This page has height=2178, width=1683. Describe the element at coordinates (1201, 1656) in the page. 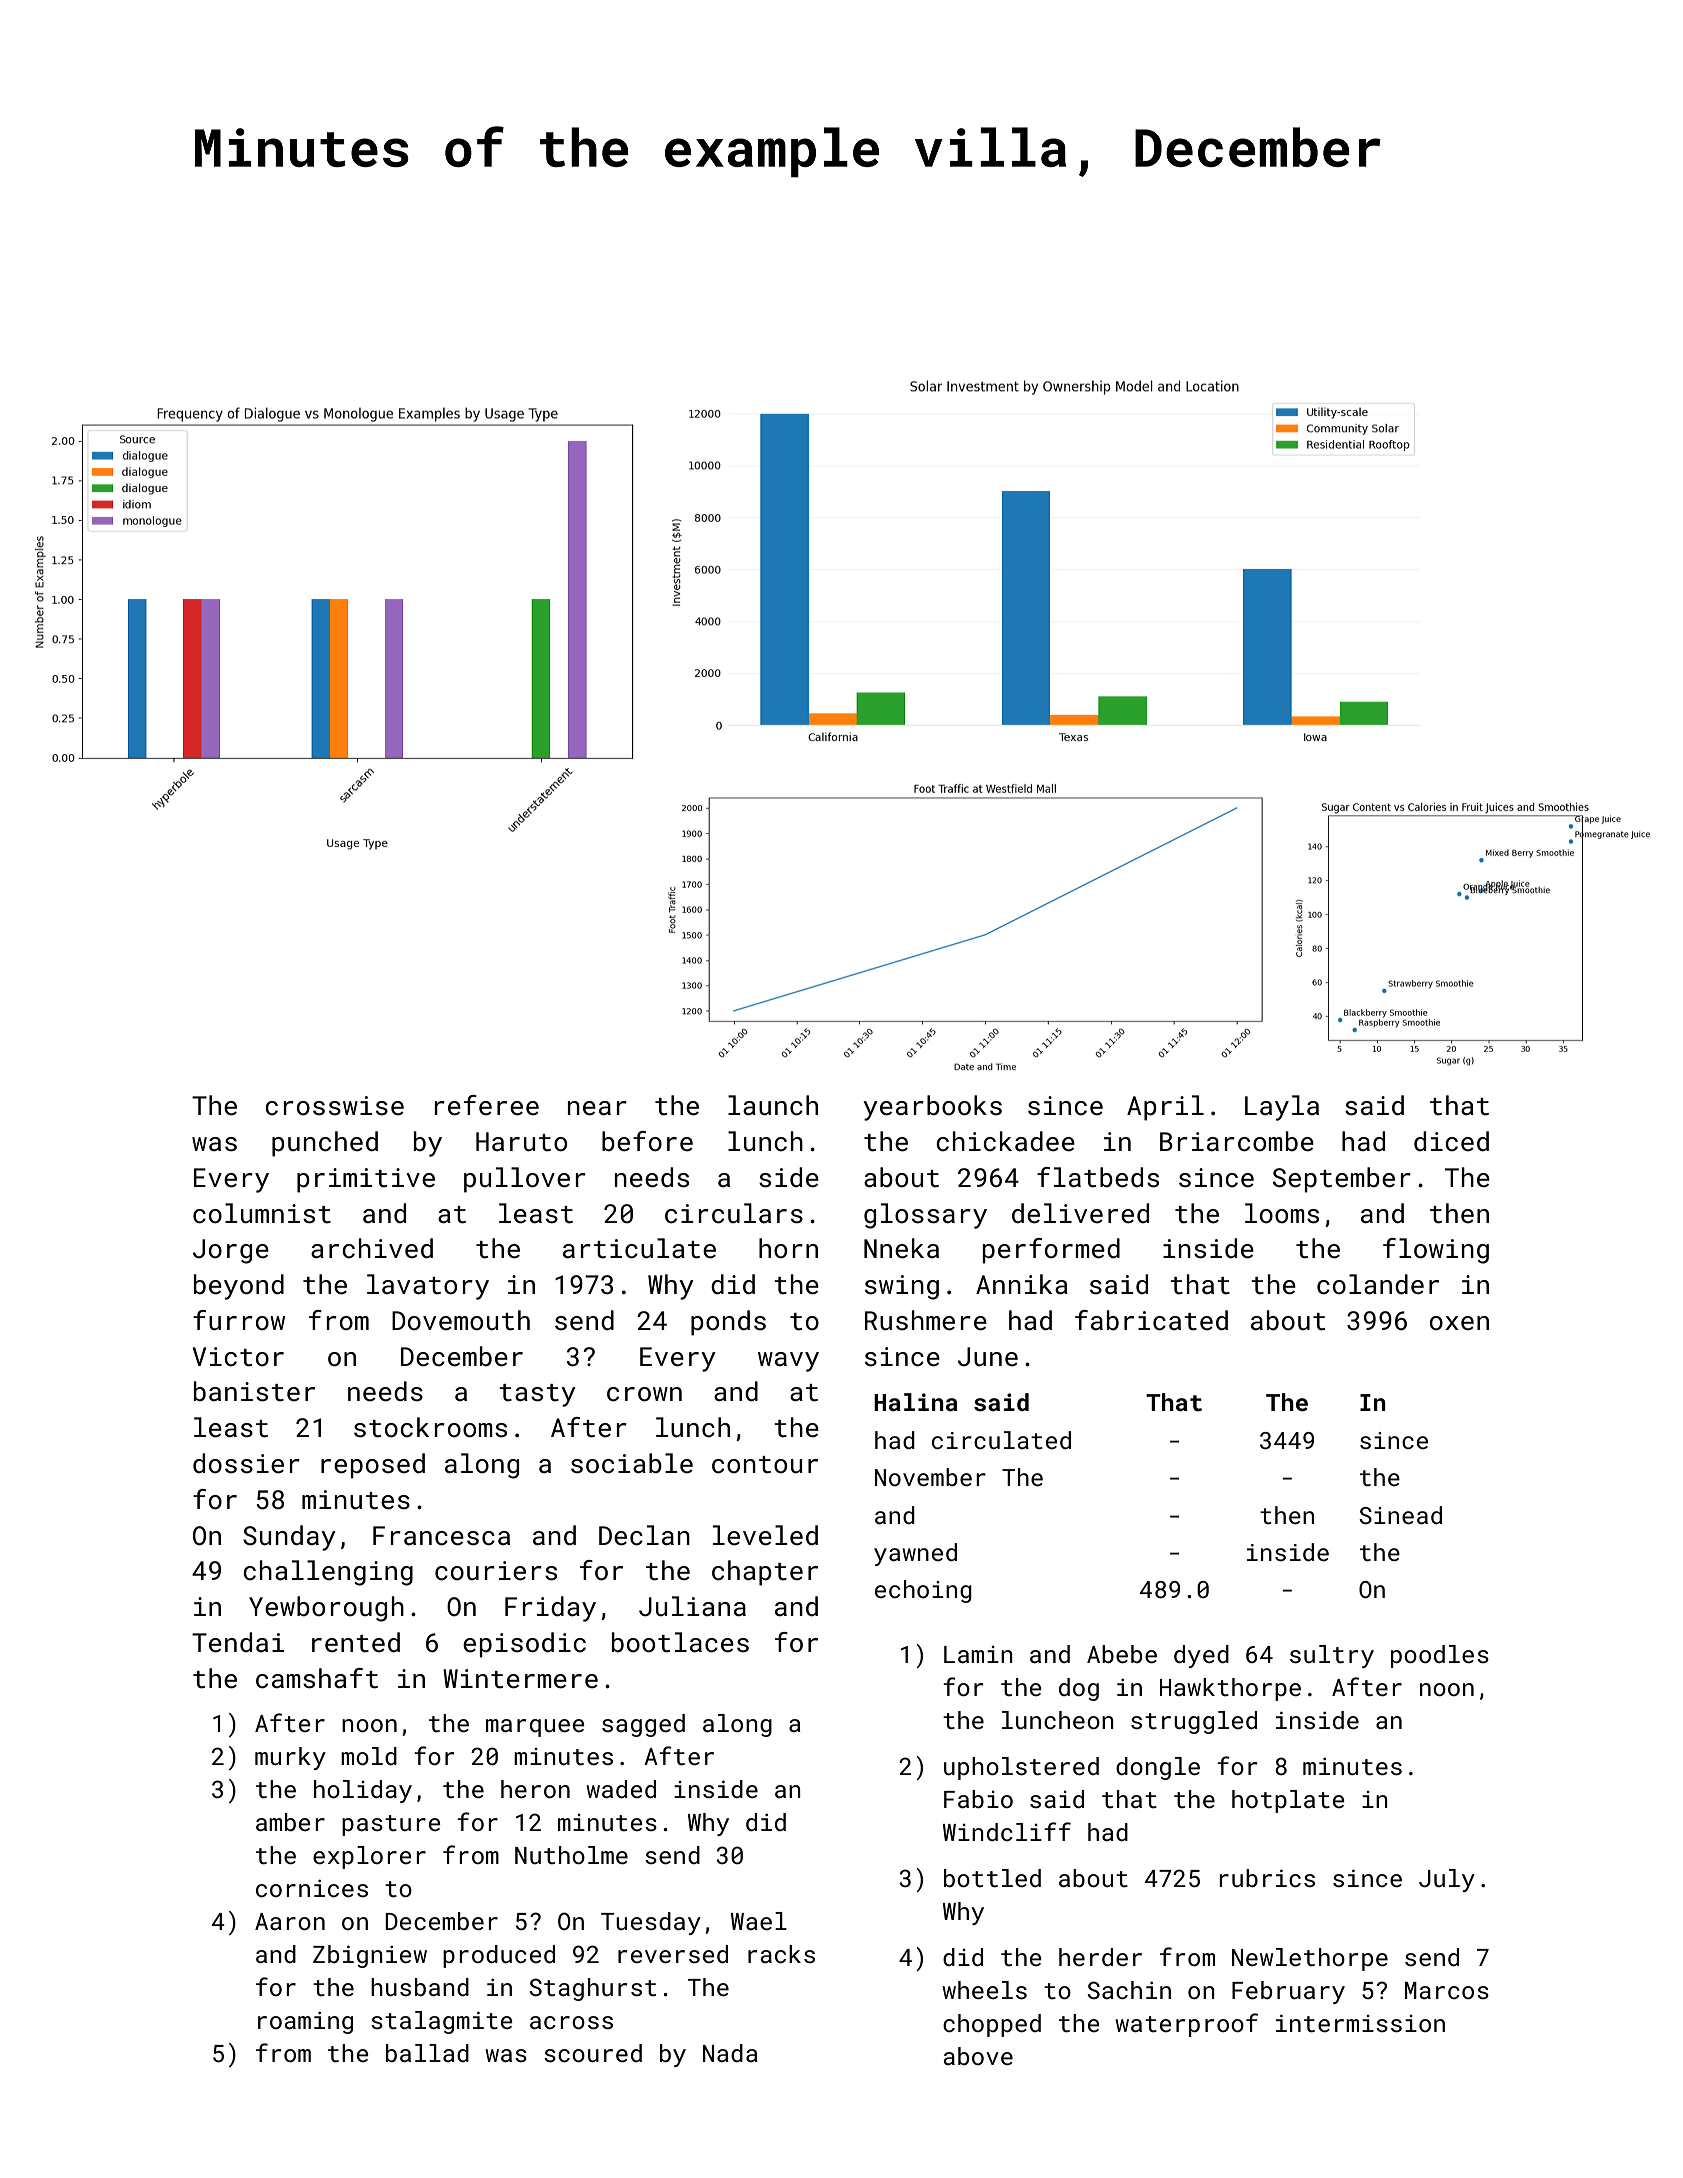

I see `dyed` at that location.
